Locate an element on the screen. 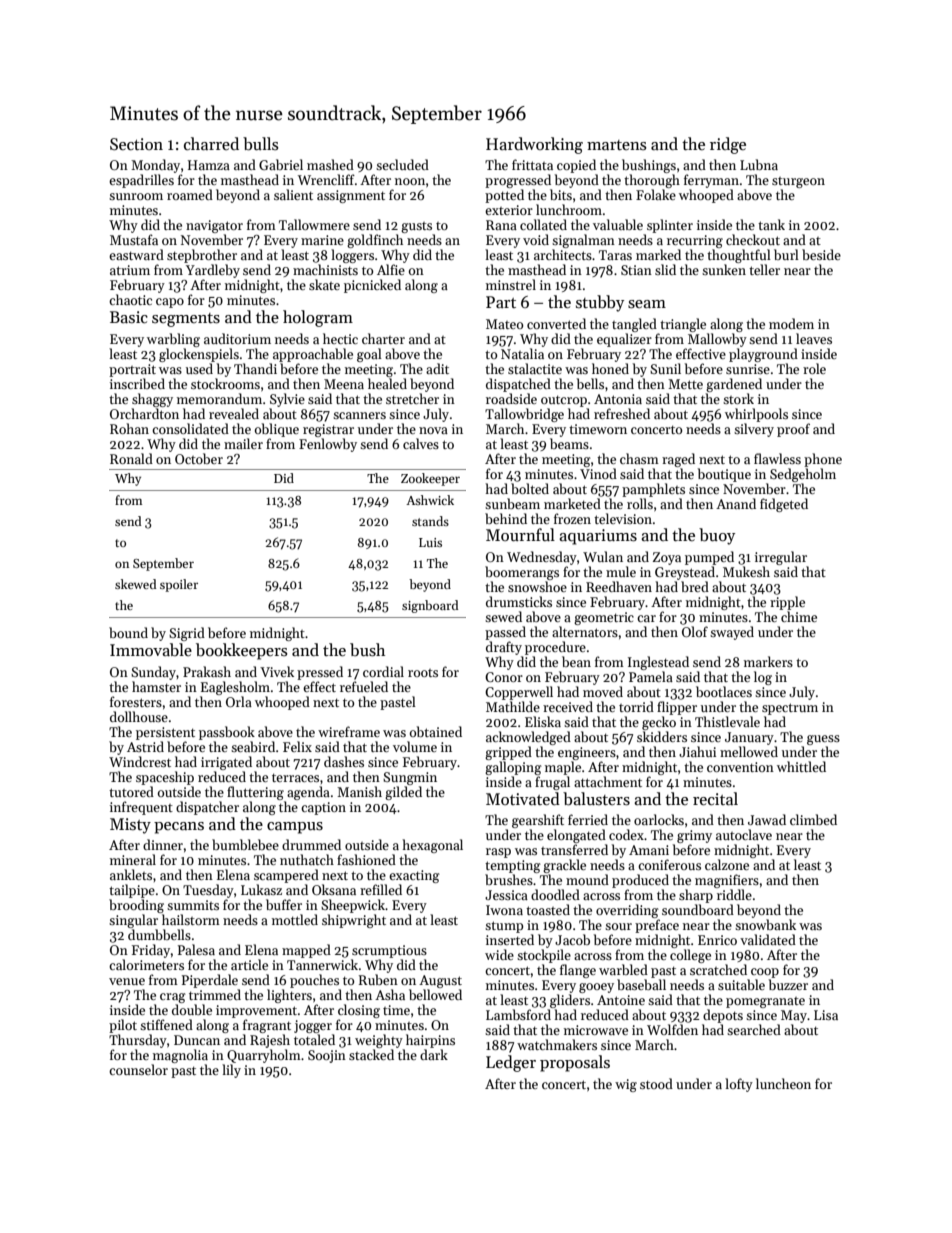 Image resolution: width=952 pixels, height=1233 pixels. calves is located at coordinates (421, 443).
